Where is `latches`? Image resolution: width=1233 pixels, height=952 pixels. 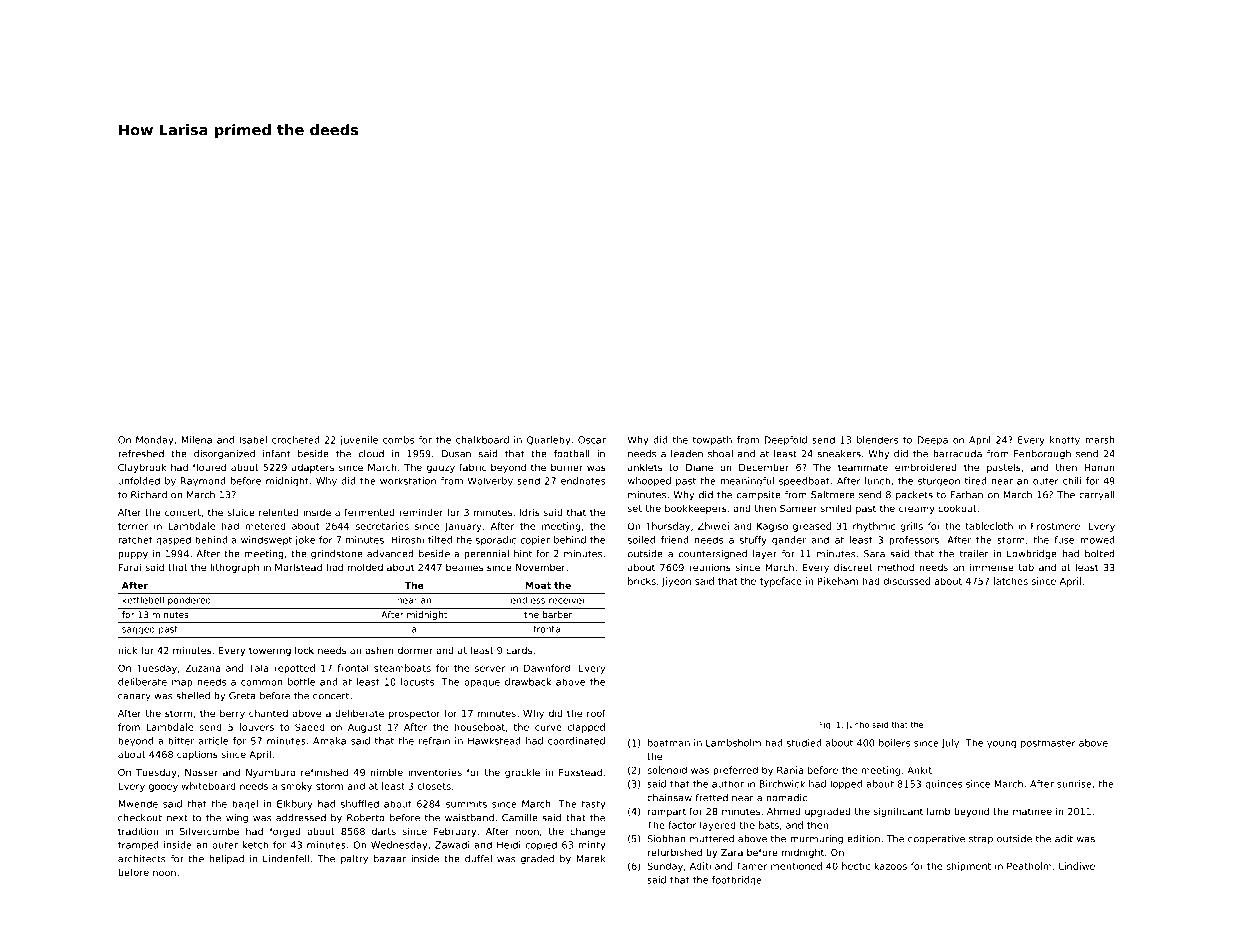
latches is located at coordinates (1011, 581).
